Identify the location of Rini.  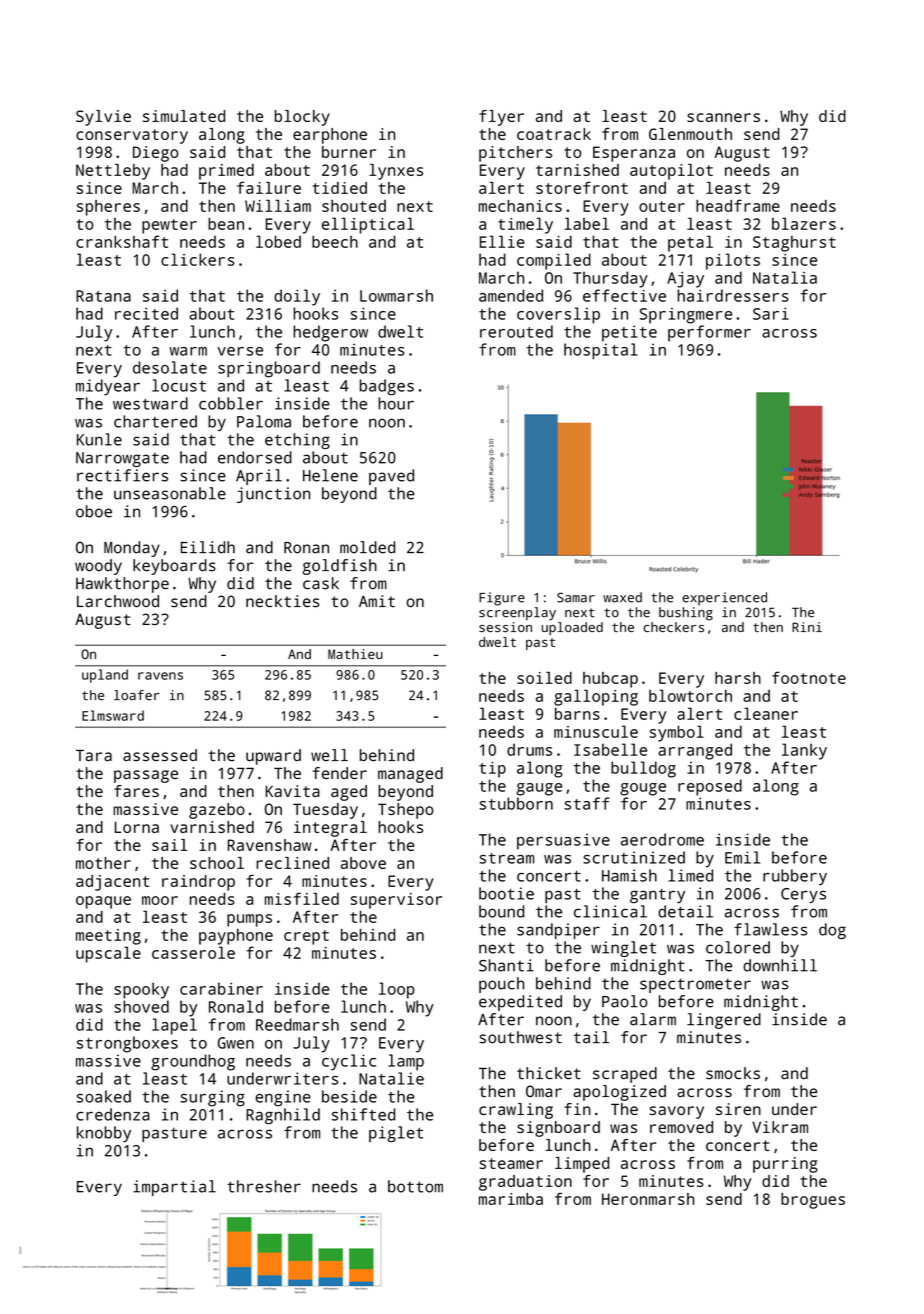
(807, 627).
